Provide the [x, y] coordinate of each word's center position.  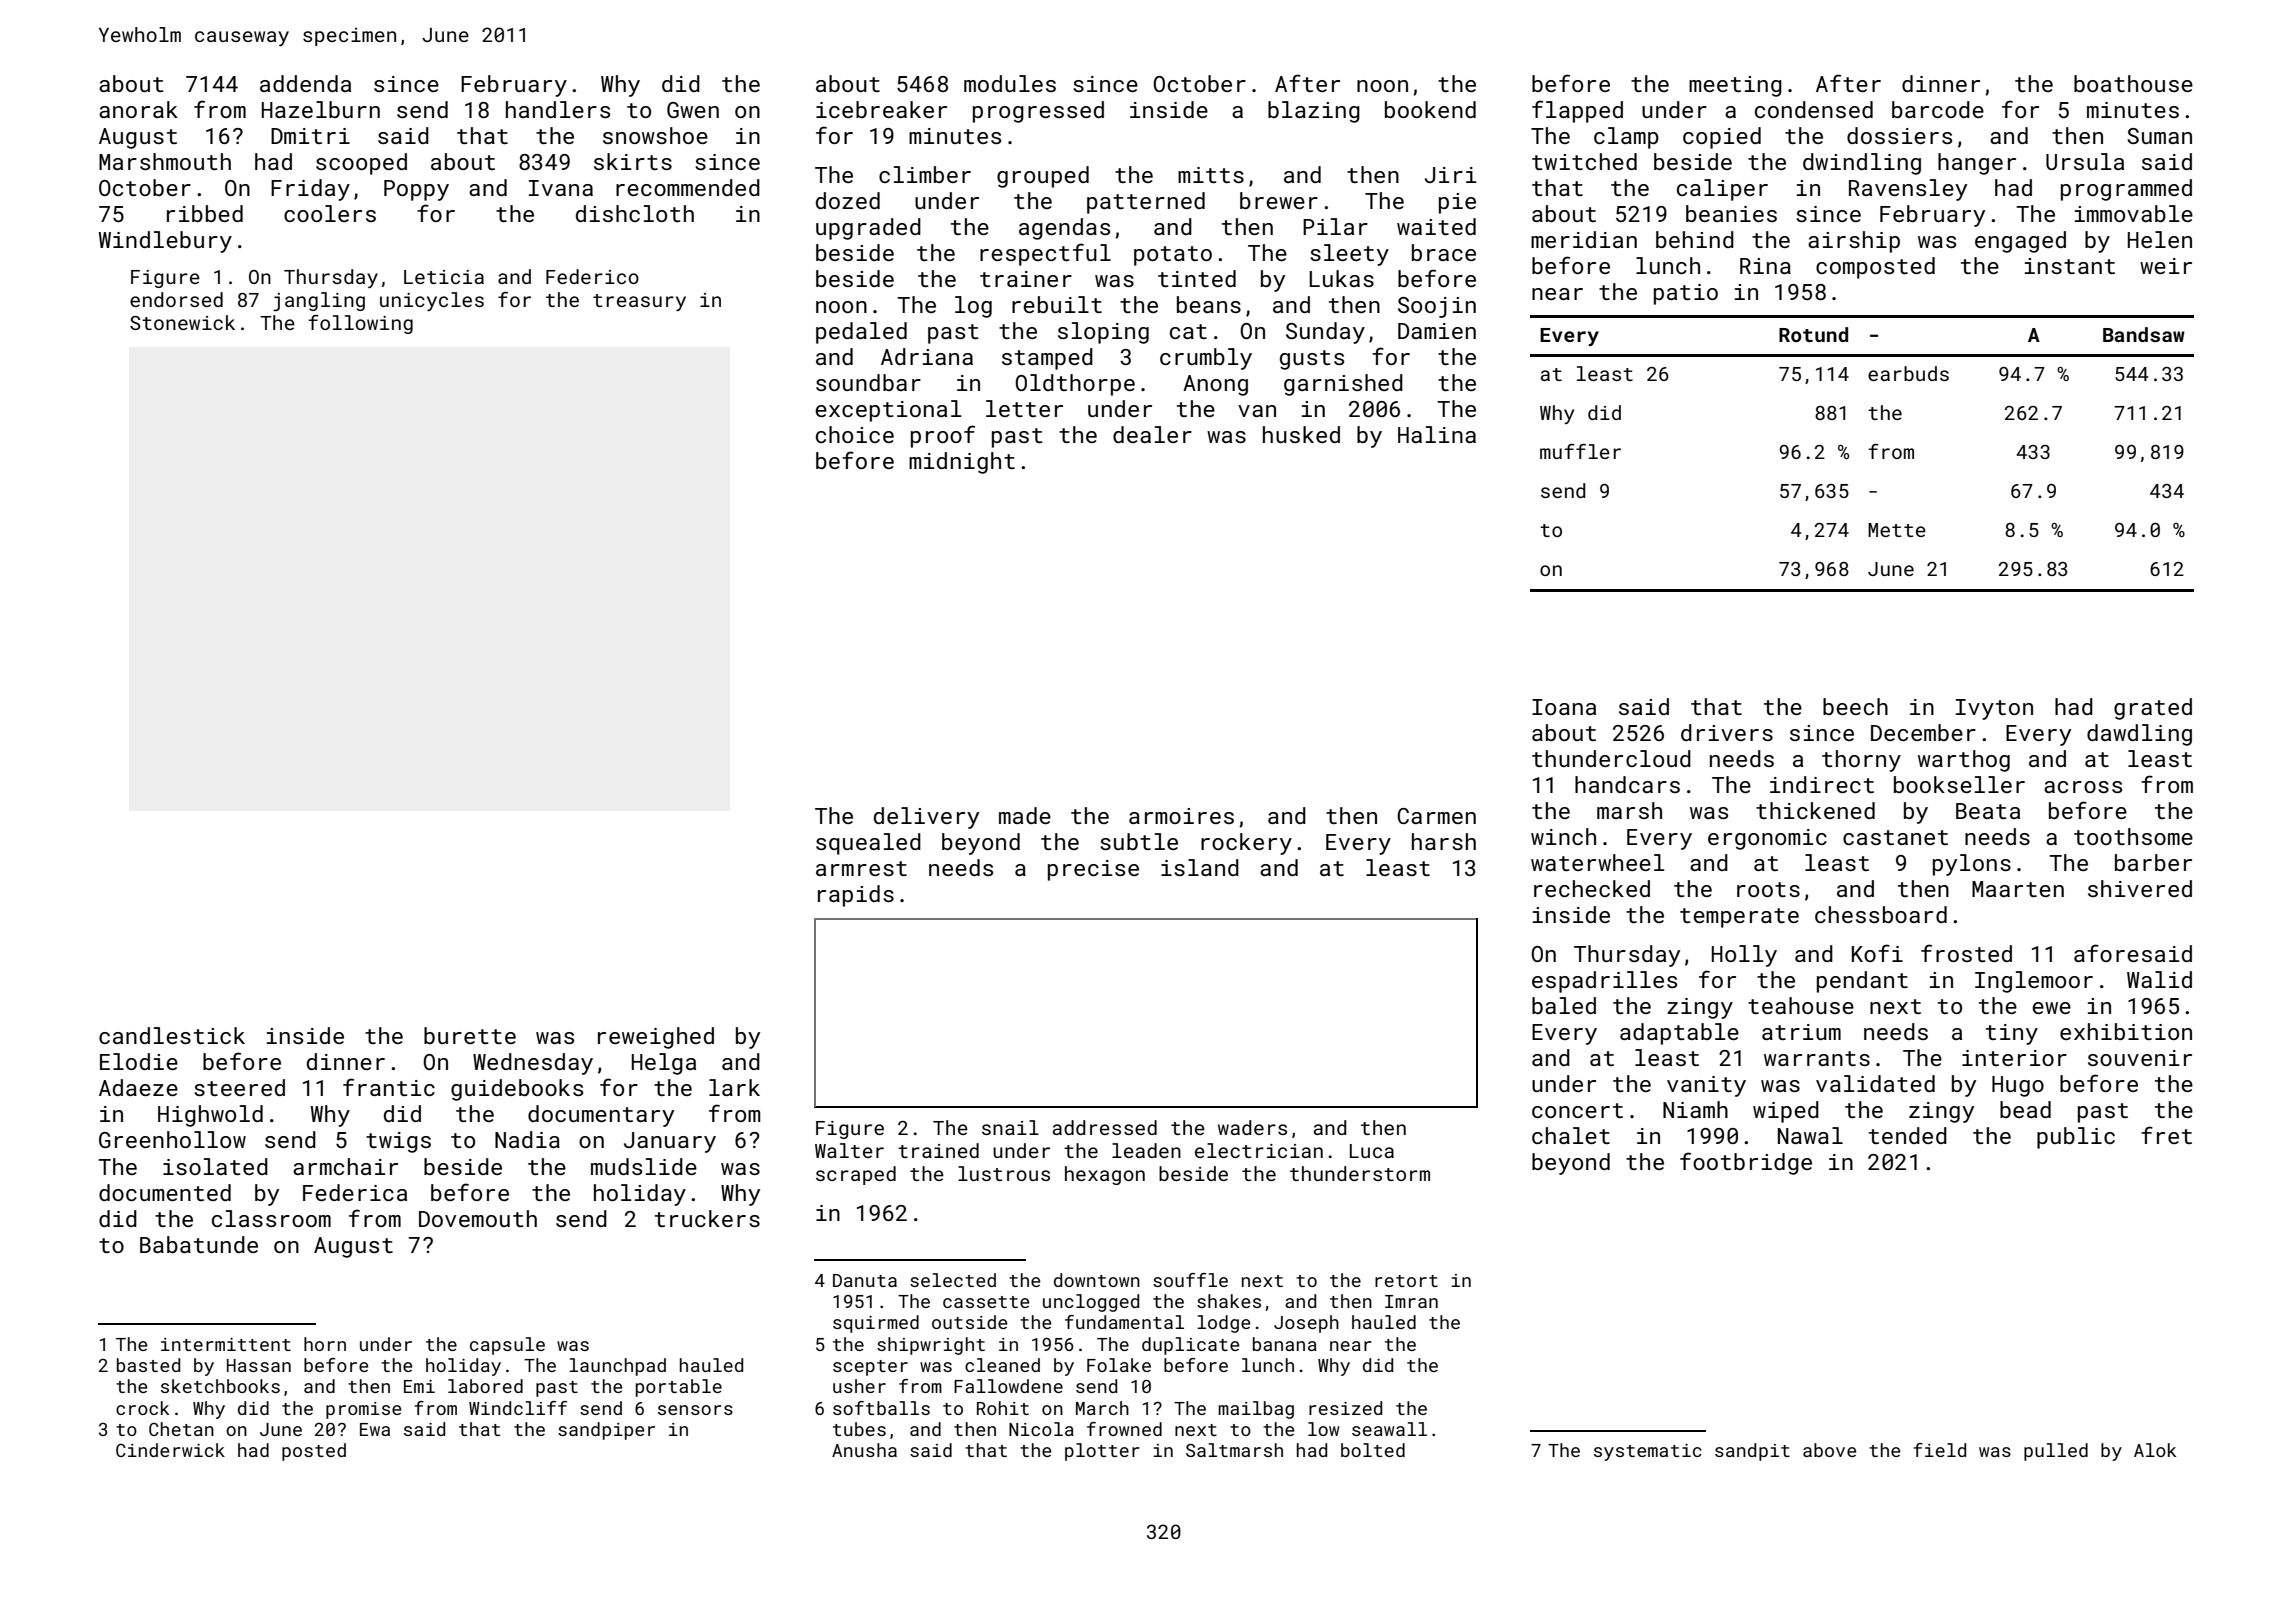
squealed [868, 844]
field [1939, 1450]
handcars [1627, 784]
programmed [2126, 190]
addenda [305, 83]
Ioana [1564, 707]
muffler [1580, 451]
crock [142, 1408]
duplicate [1190, 1346]
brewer [1279, 200]
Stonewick [182, 322]
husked [1301, 434]
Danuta [865, 1280]
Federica [355, 1192]
